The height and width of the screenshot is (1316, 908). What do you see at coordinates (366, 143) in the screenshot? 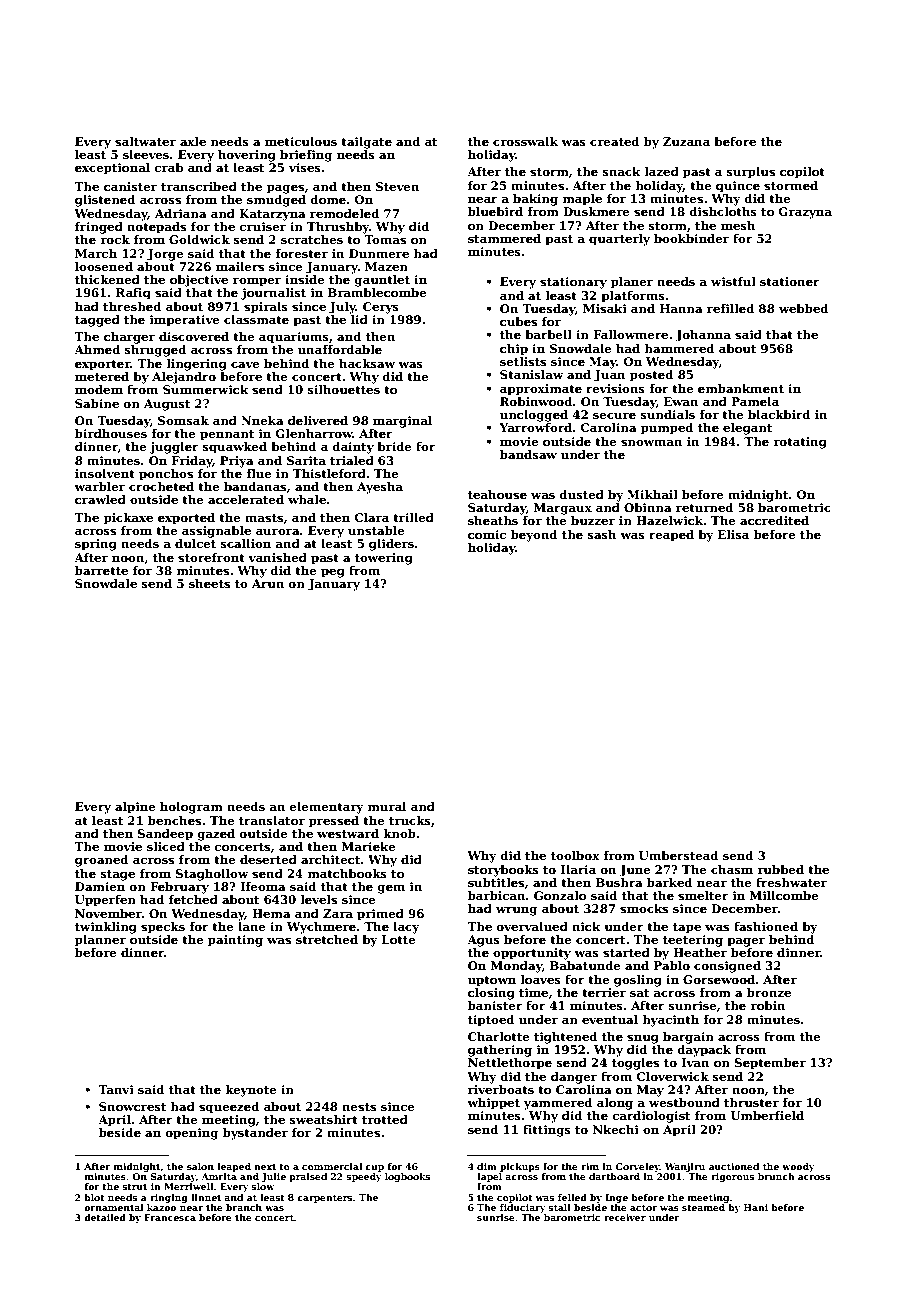
I see `tailgate` at bounding box center [366, 143].
